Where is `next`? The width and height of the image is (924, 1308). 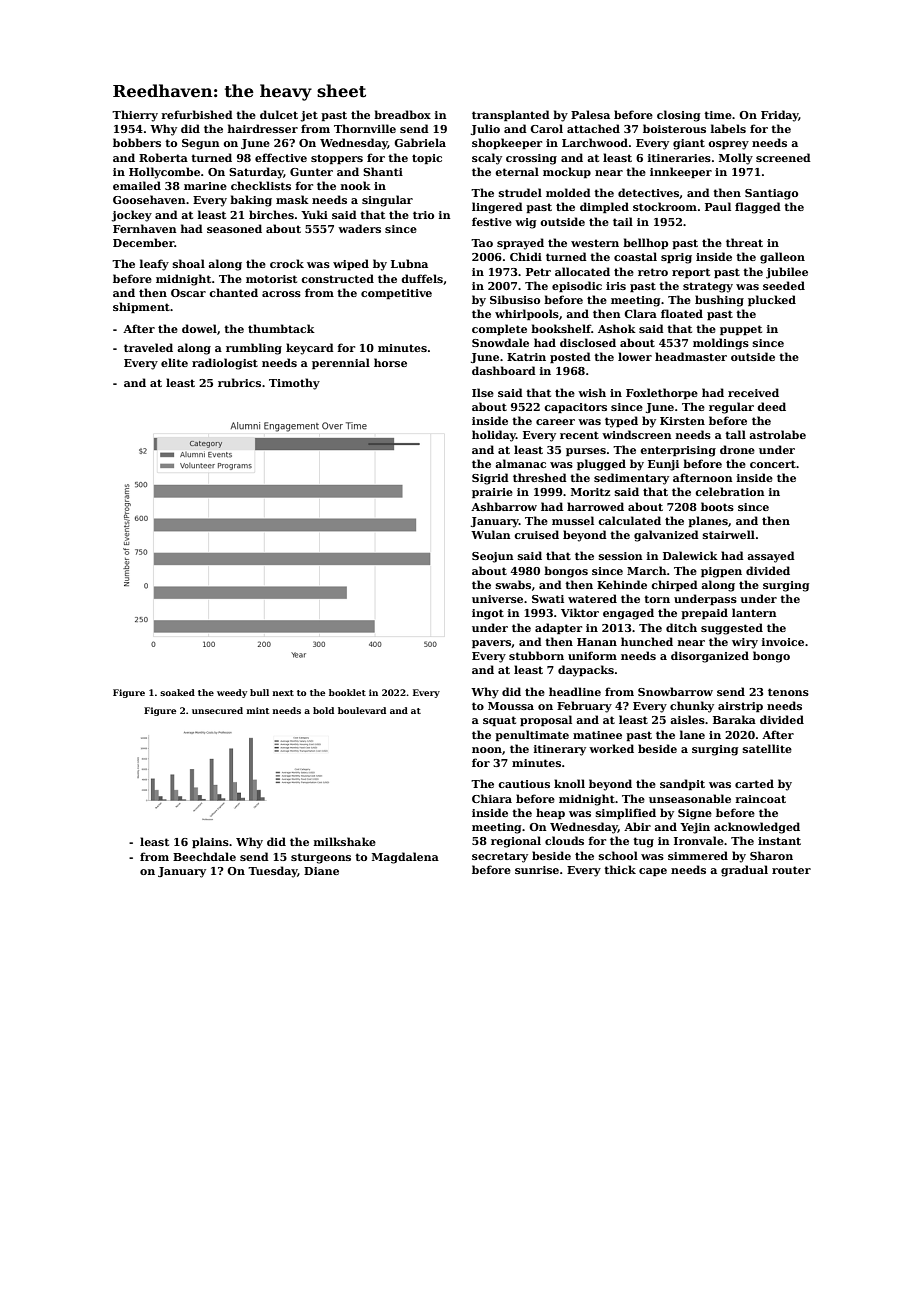 next is located at coordinates (283, 693).
